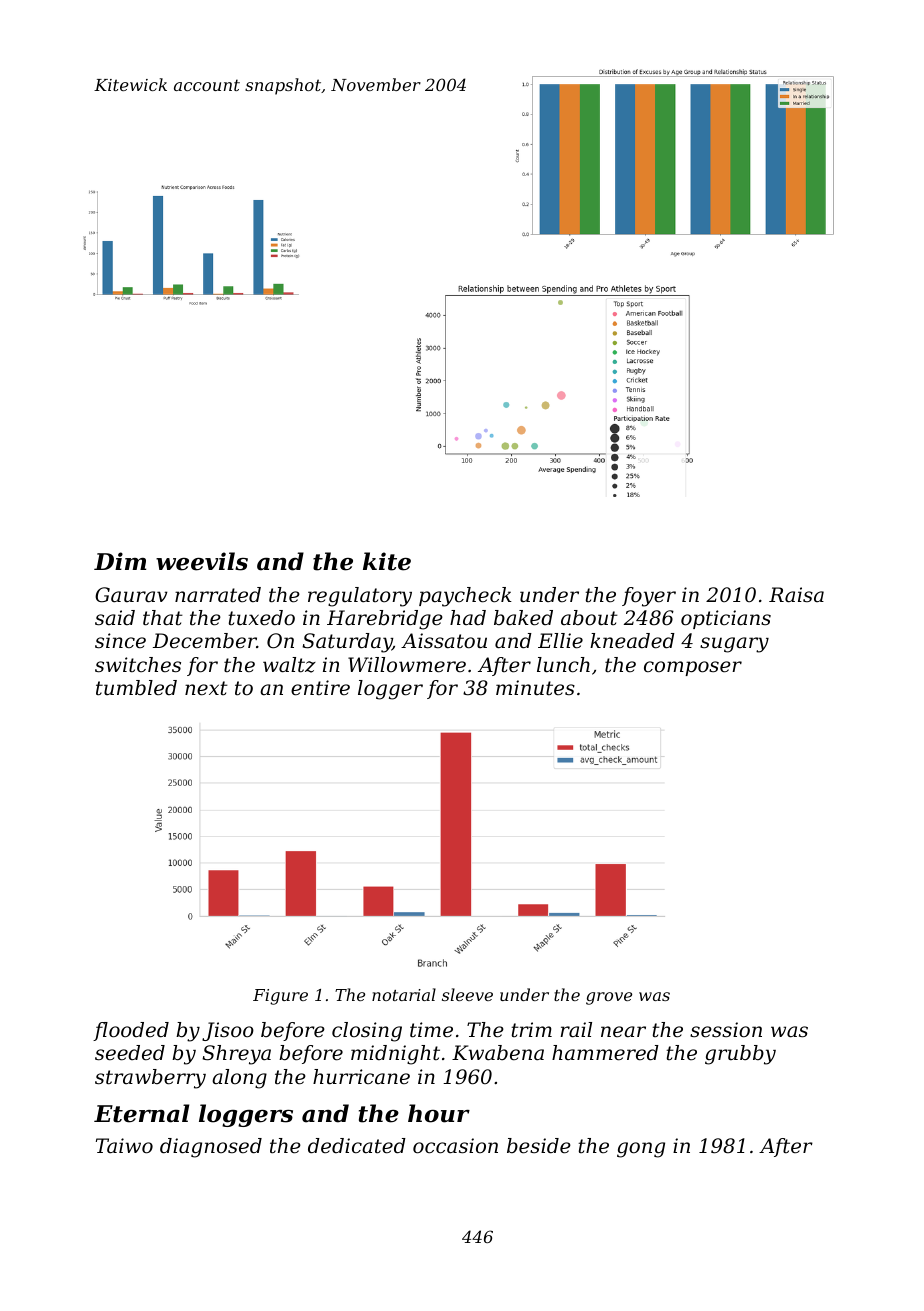 Image resolution: width=924 pixels, height=1311 pixels. Describe the element at coordinates (131, 595) in the screenshot. I see `Gaurav` at that location.
